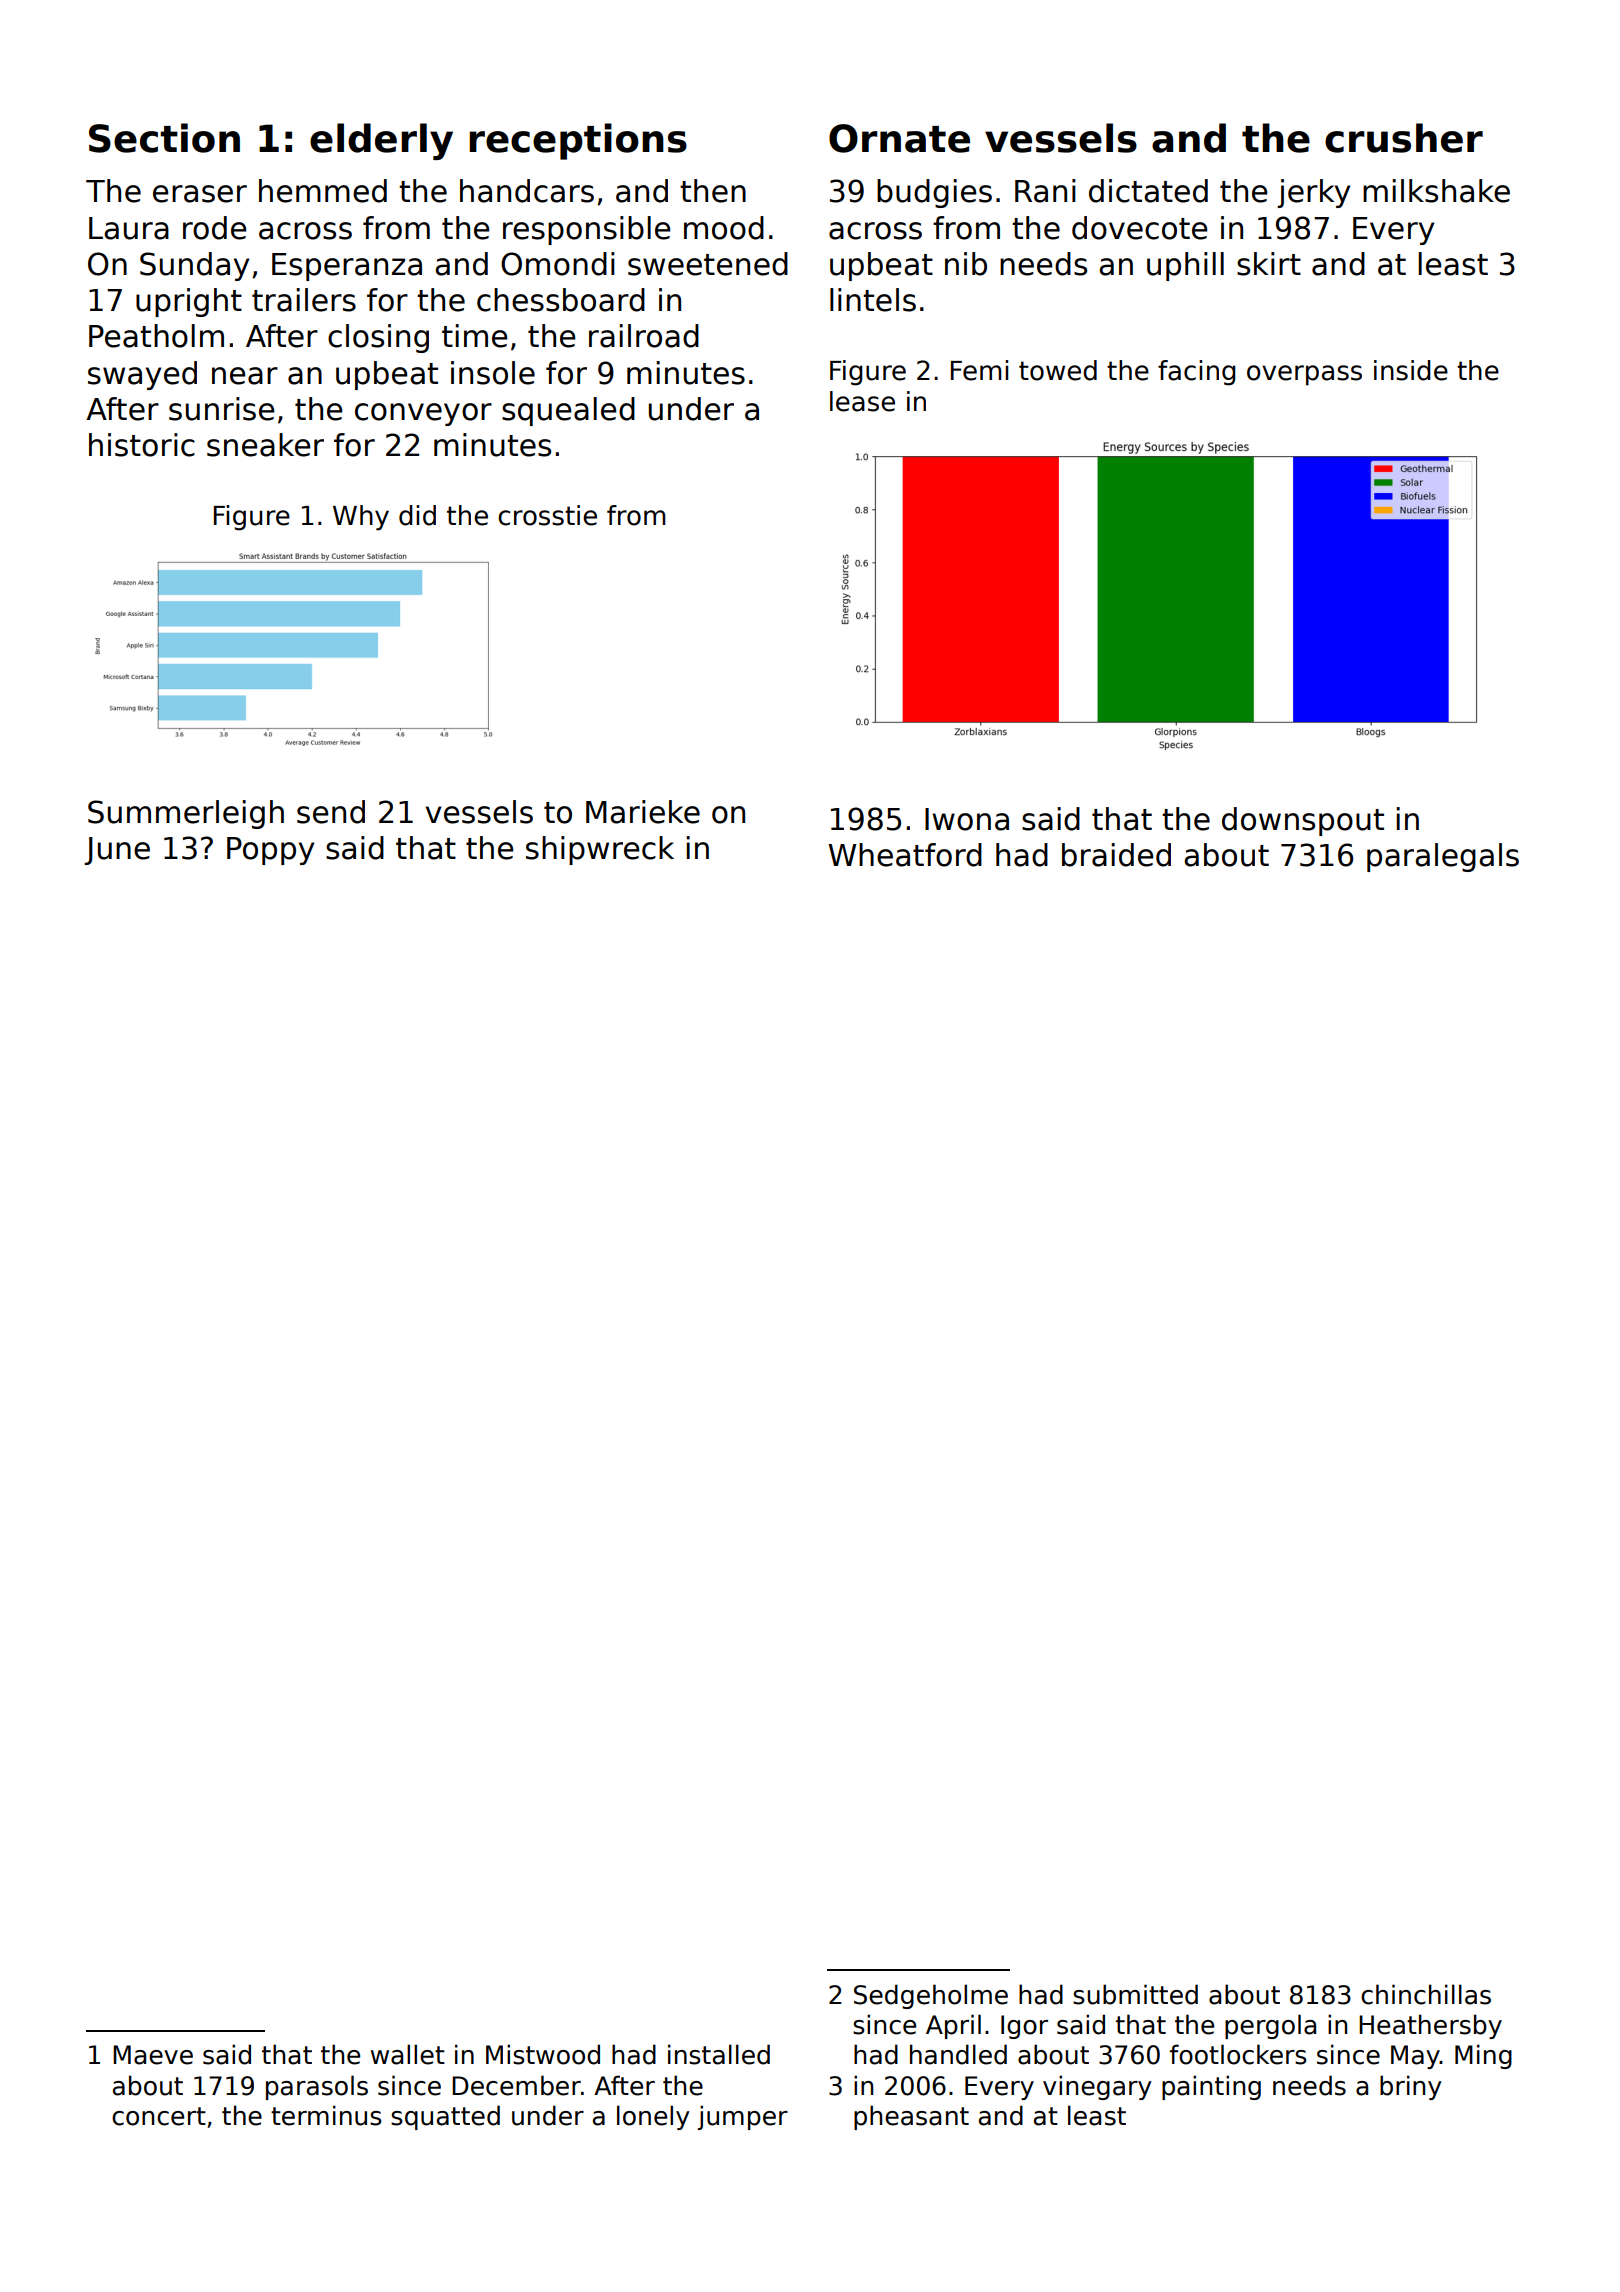 This image has width=1620, height=2292. Describe the element at coordinates (361, 518) in the image. I see `Why` at that location.
